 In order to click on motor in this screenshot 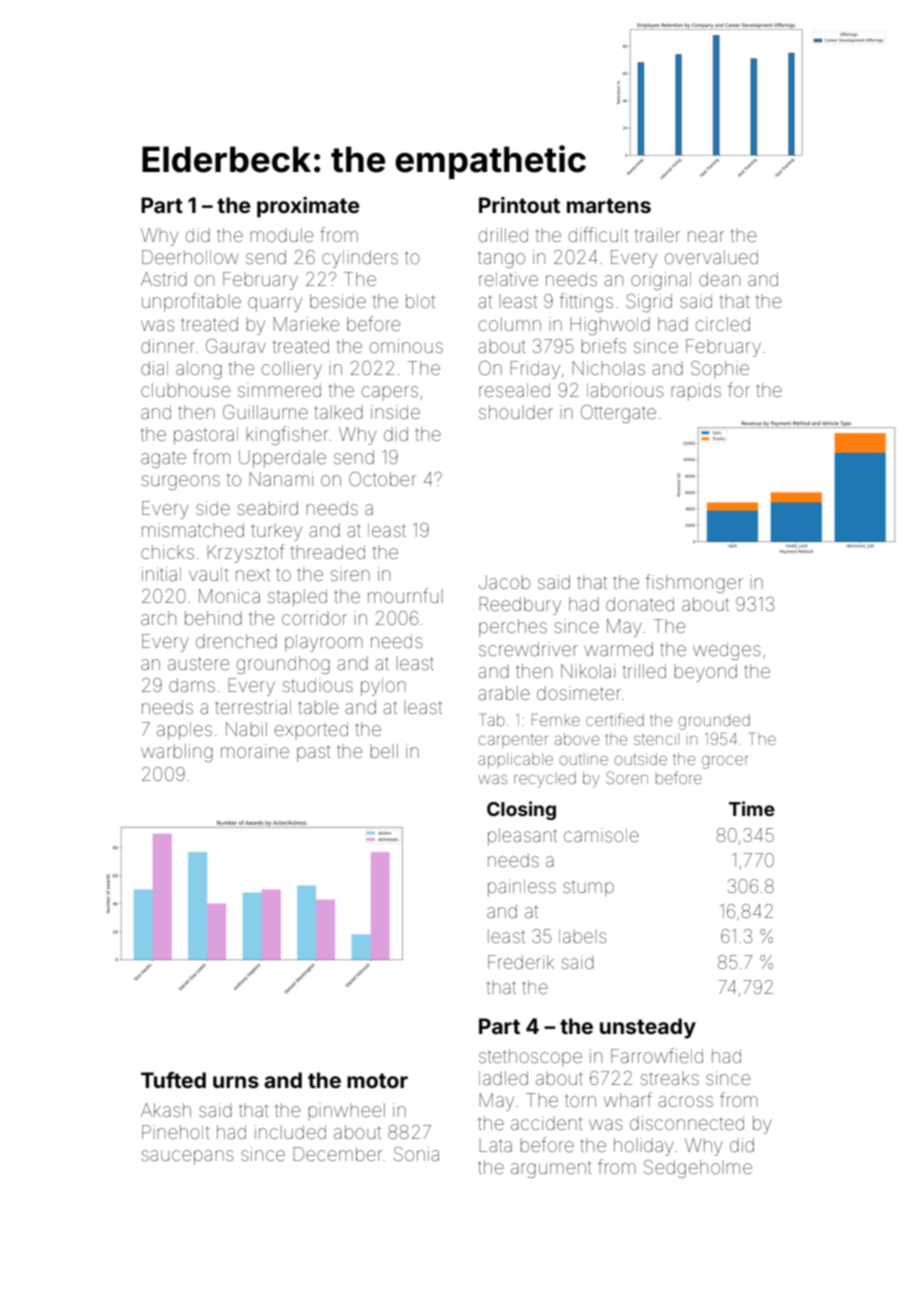, I will do `click(377, 1080)`.
